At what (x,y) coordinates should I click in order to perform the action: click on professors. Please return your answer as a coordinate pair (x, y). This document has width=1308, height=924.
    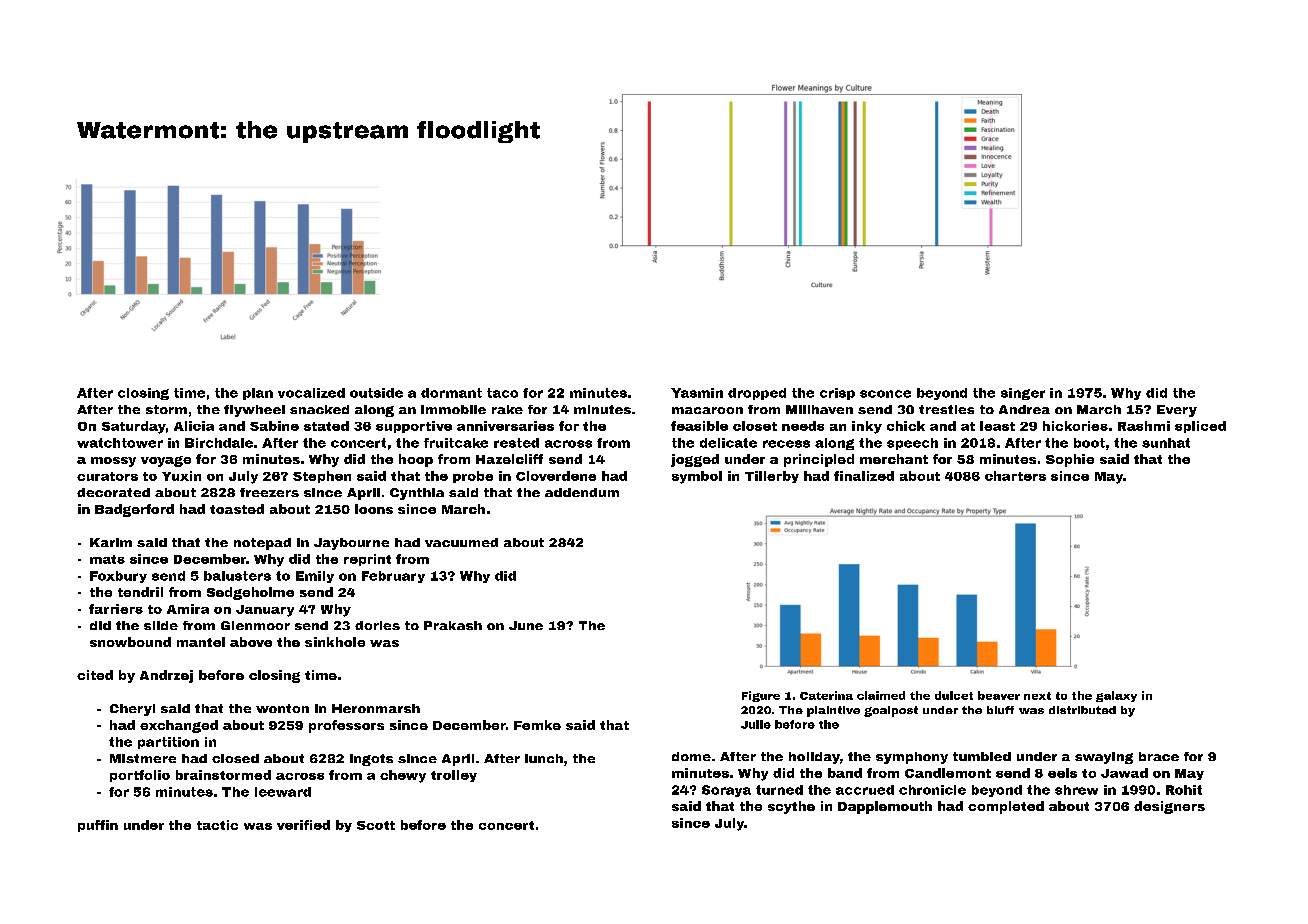
    Looking at the image, I should click on (346, 726).
